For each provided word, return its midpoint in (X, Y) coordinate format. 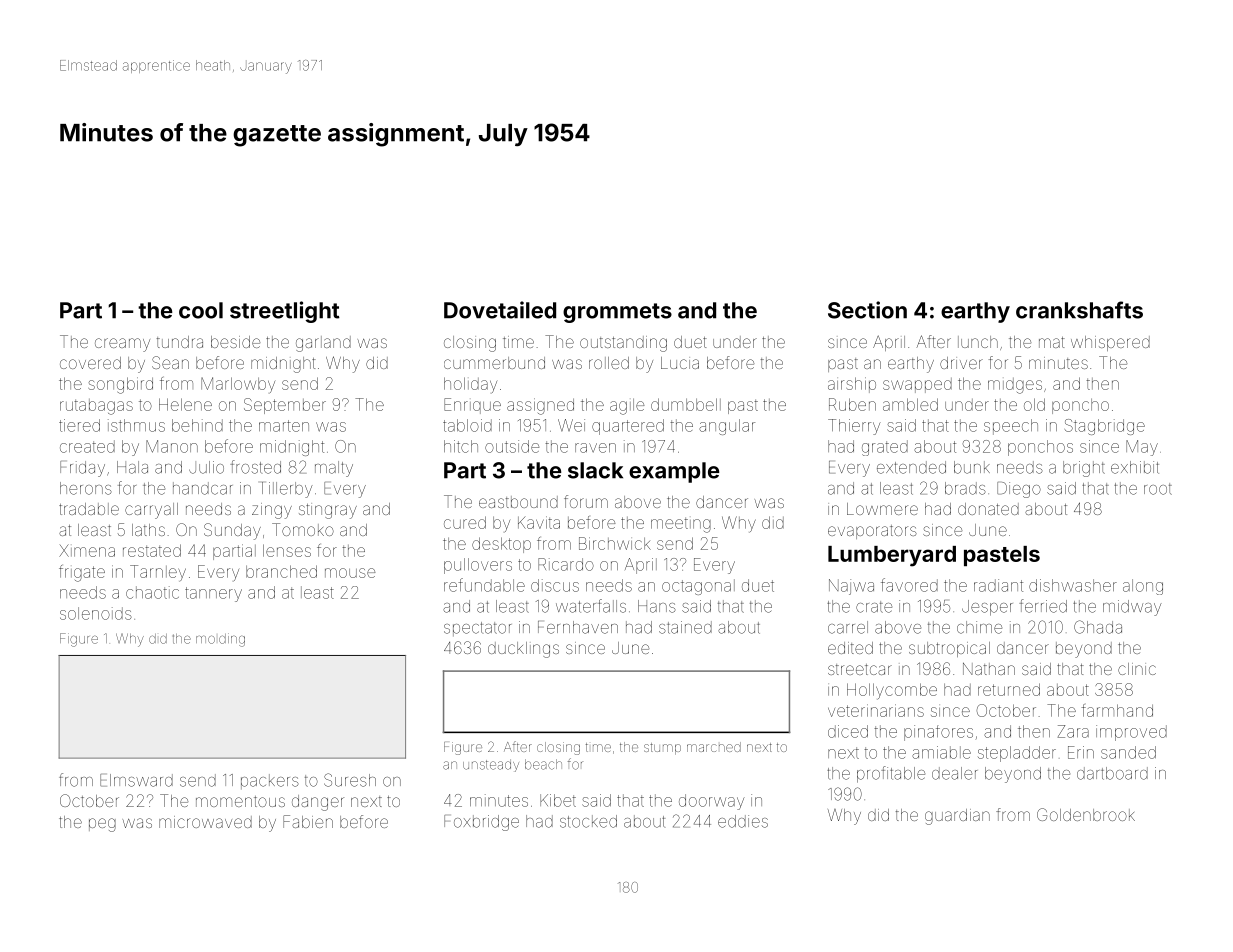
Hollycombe (892, 691)
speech (1011, 427)
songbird (120, 385)
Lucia (680, 363)
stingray (328, 511)
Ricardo (566, 564)
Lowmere (882, 509)
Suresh (350, 780)
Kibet (558, 800)
